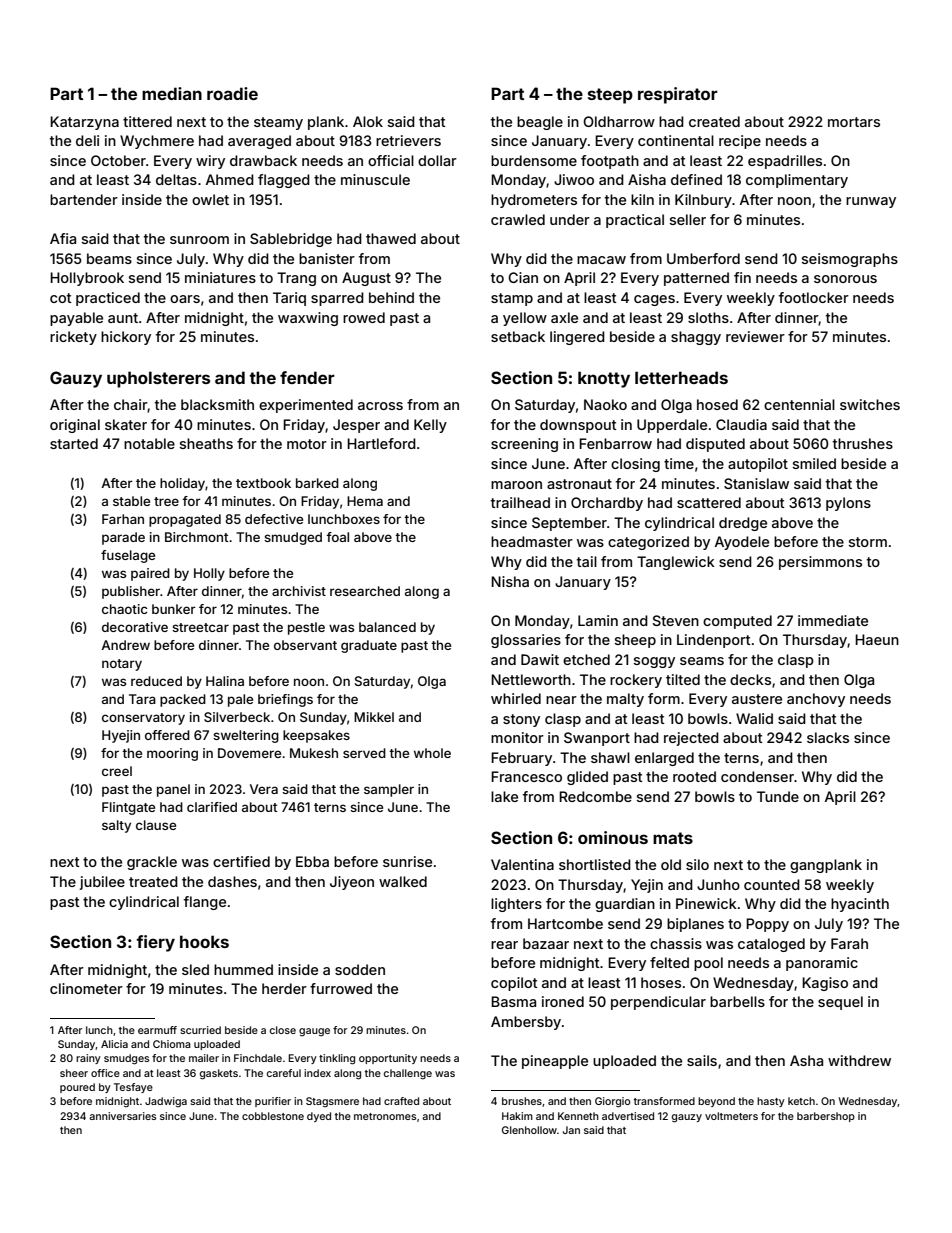 This screenshot has width=952, height=1233. What do you see at coordinates (520, 502) in the screenshot?
I see `trailhead` at bounding box center [520, 502].
